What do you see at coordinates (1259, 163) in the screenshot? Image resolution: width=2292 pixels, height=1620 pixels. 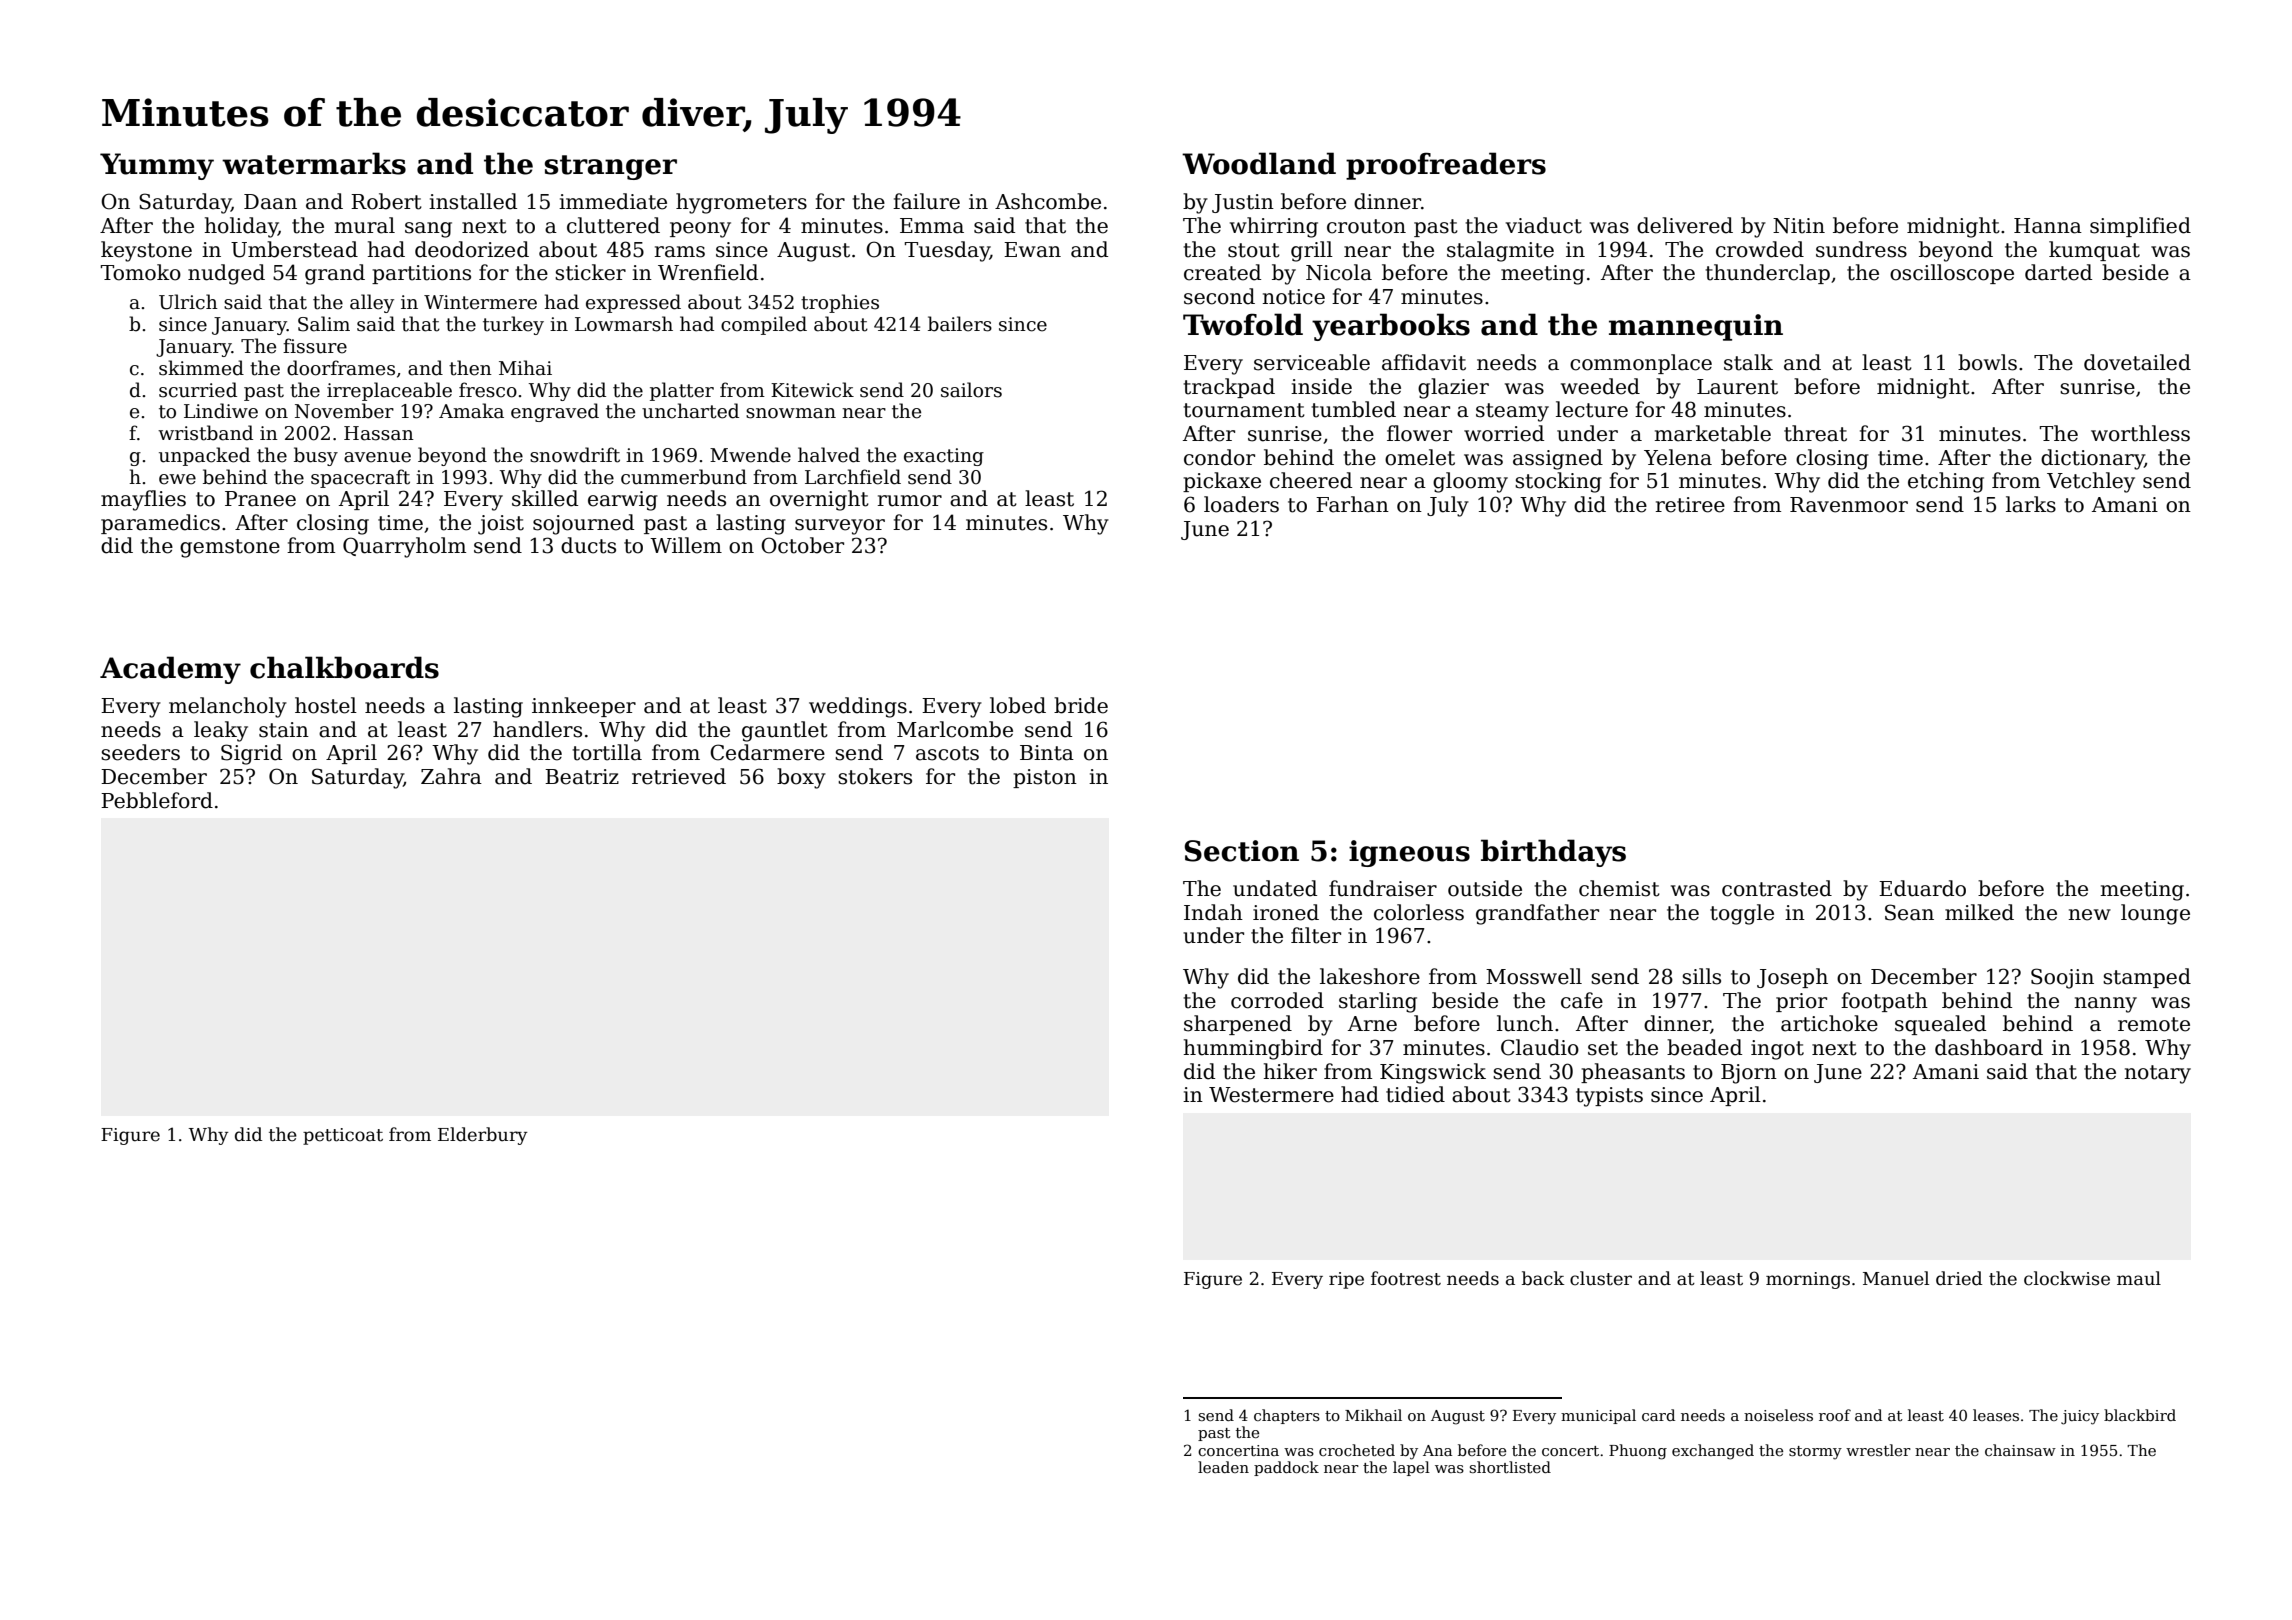 I see `Woodland` at bounding box center [1259, 163].
